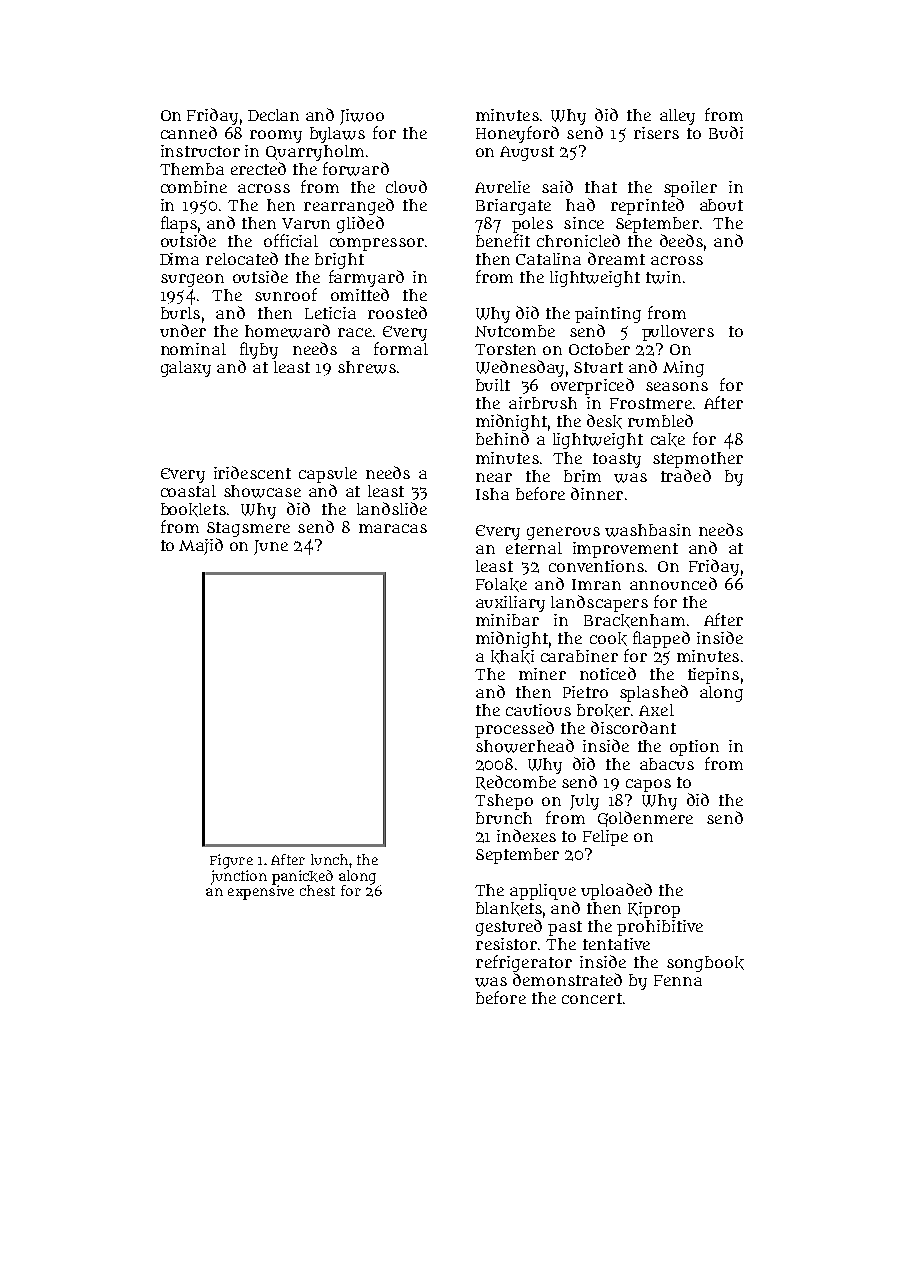  What do you see at coordinates (616, 944) in the screenshot?
I see `tentative` at bounding box center [616, 944].
